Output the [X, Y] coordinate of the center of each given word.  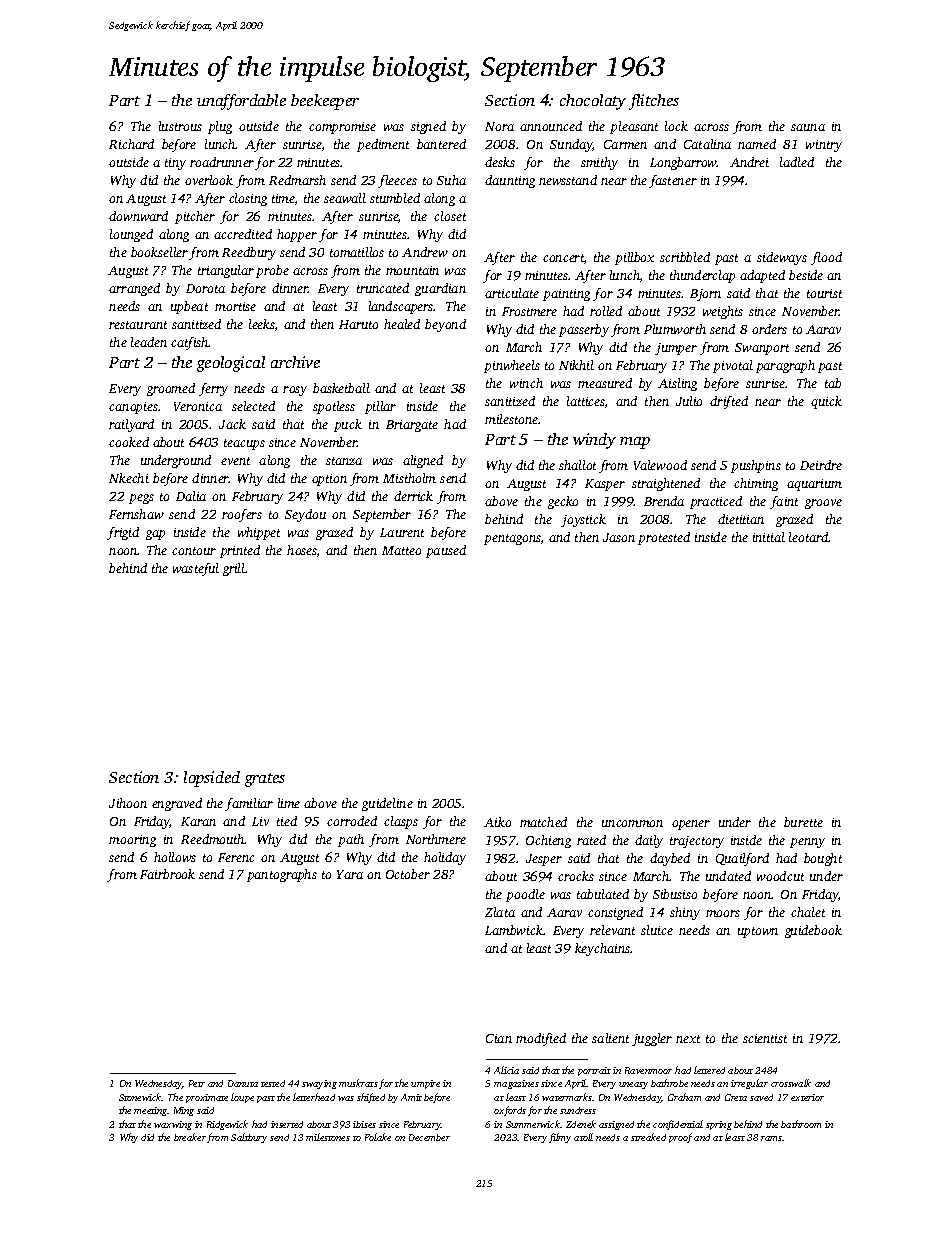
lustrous [180, 126]
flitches [654, 102]
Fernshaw [136, 514]
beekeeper [325, 102]
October [408, 874]
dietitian [741, 519]
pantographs [282, 875]
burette [803, 822]
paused [446, 551]
